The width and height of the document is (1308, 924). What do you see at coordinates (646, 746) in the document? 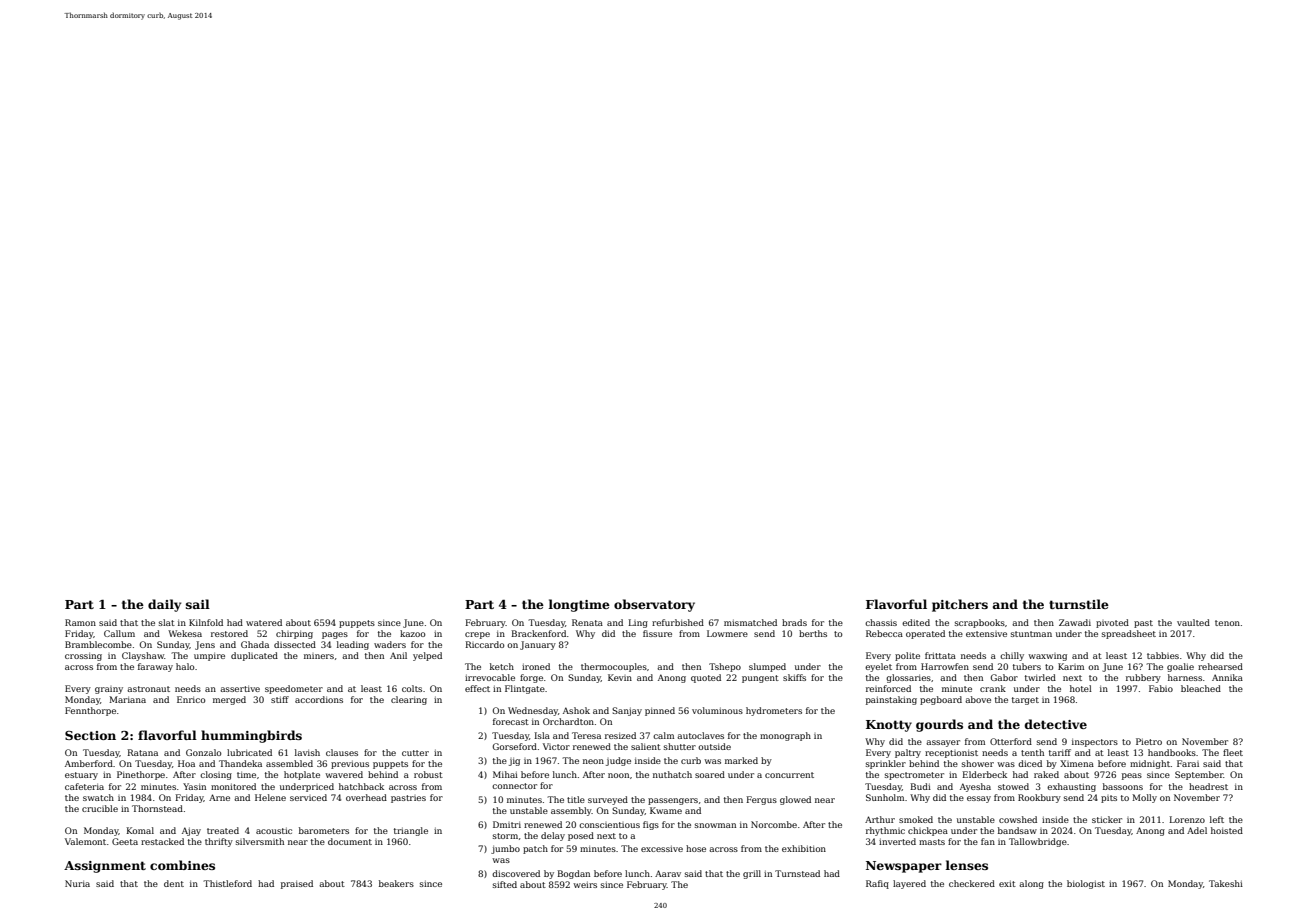
I see `salient` at bounding box center [646, 746].
